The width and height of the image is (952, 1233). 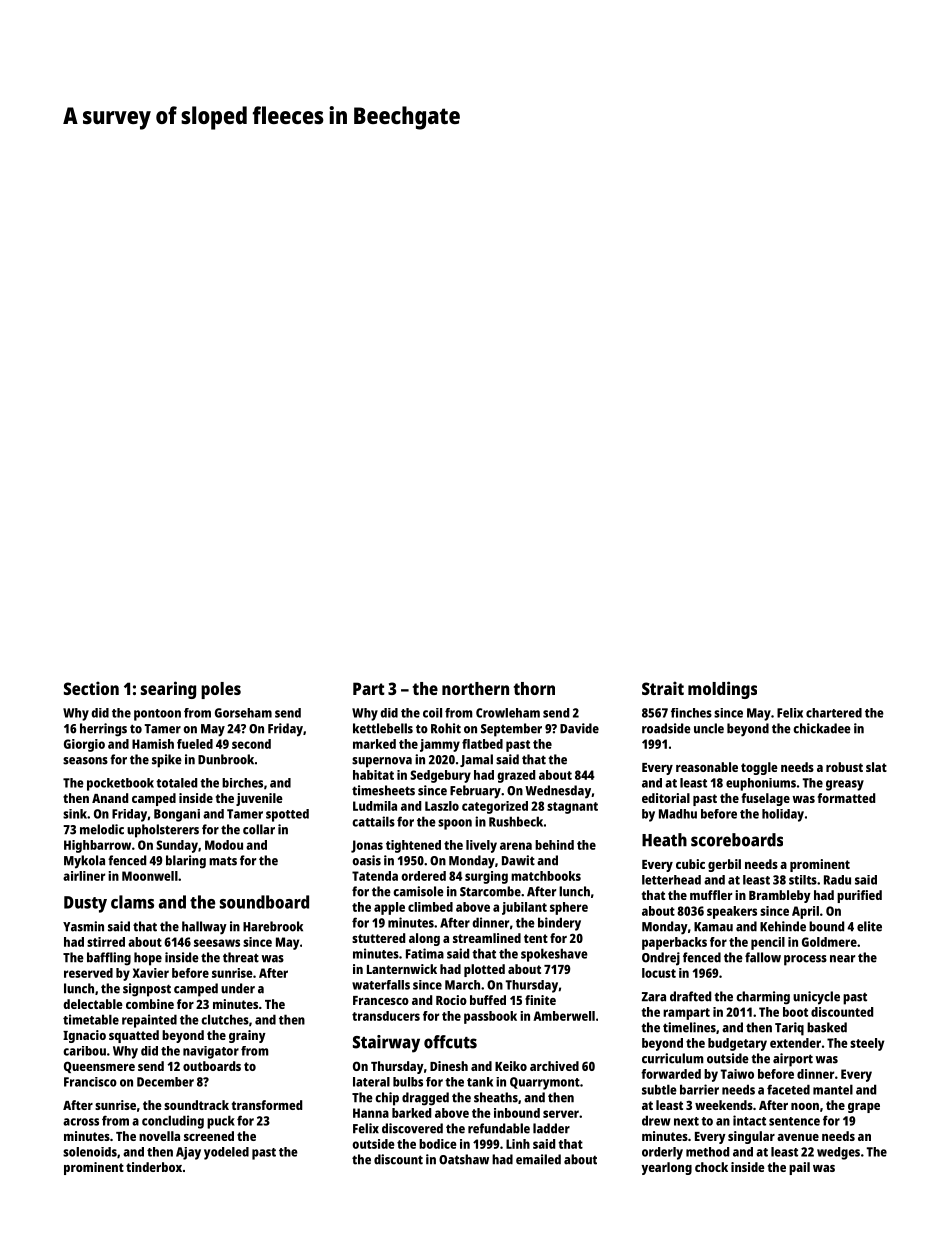 I want to click on moldings, so click(x=722, y=690).
